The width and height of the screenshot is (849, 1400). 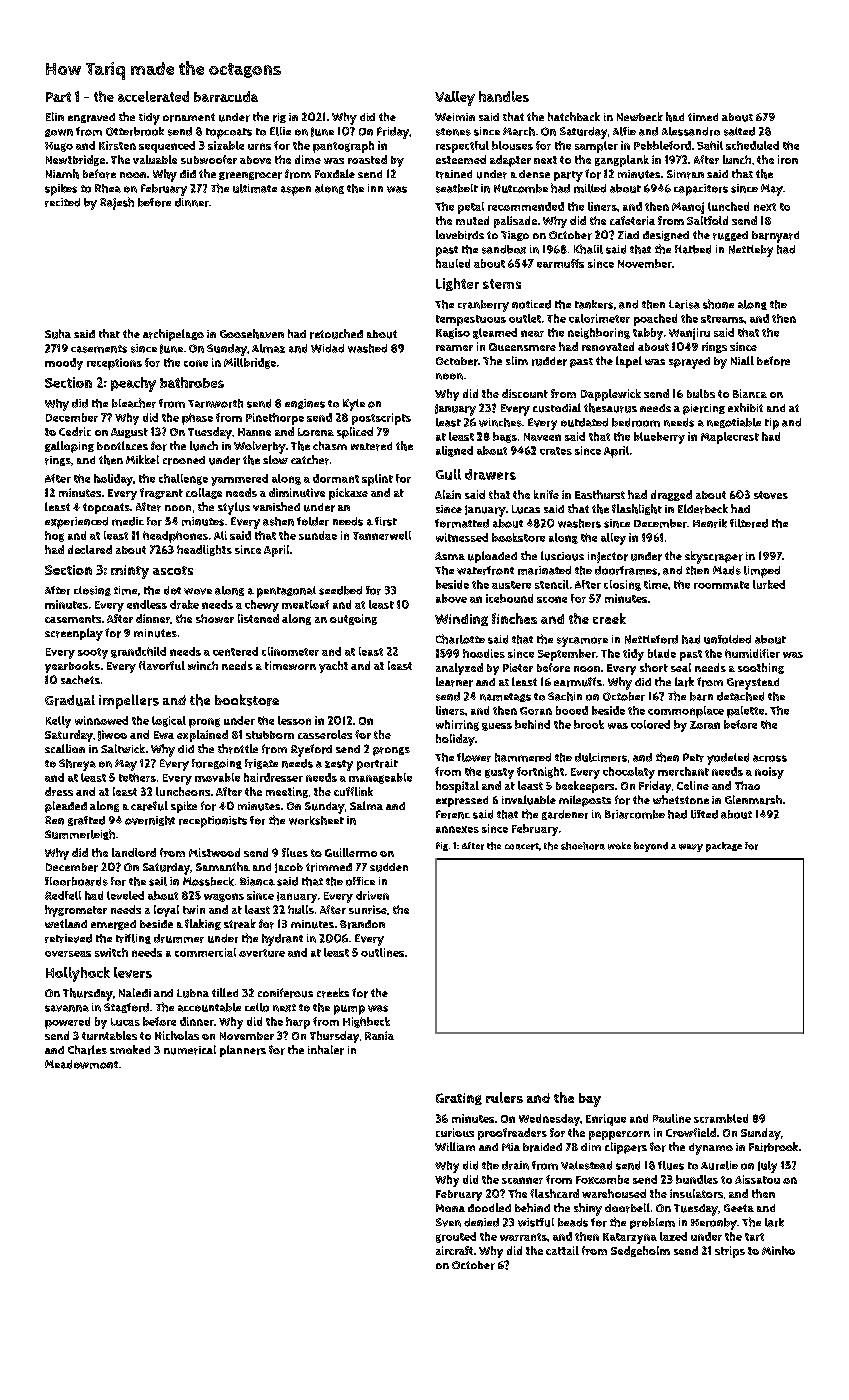 What do you see at coordinates (788, 159) in the screenshot?
I see `iron` at bounding box center [788, 159].
